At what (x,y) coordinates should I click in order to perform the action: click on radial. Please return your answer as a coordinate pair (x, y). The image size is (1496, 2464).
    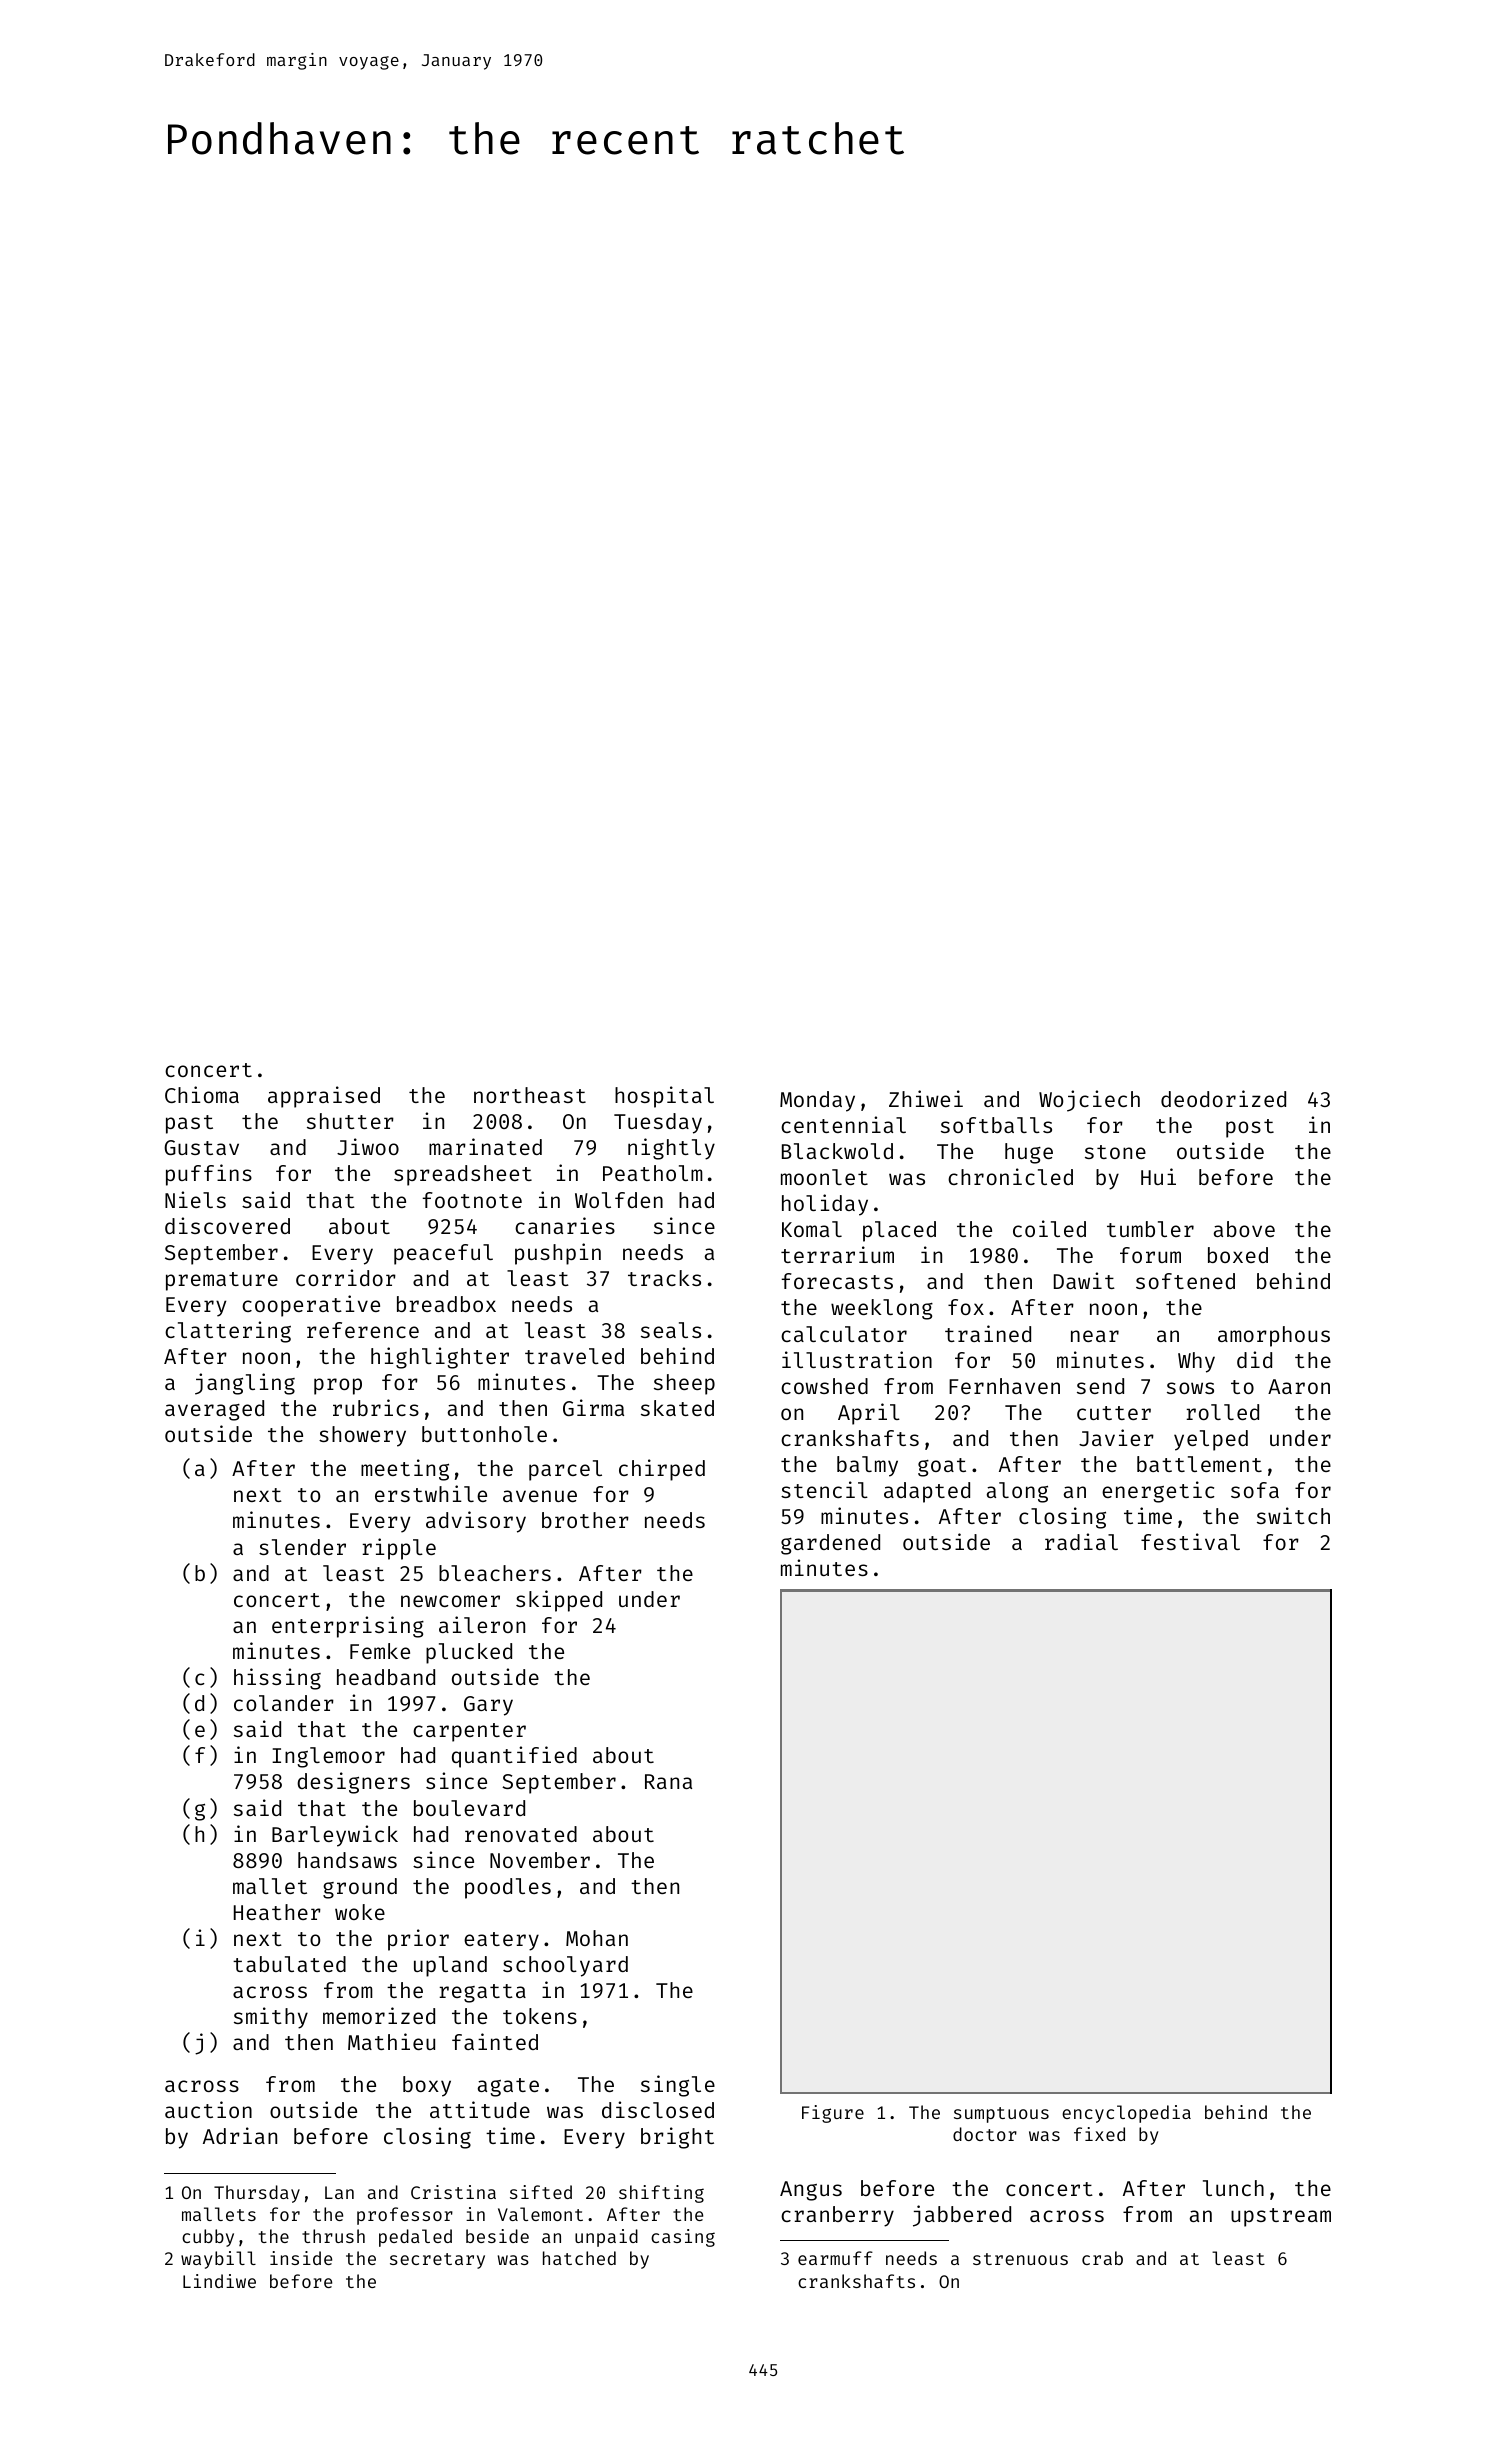
    Looking at the image, I should click on (1081, 1541).
